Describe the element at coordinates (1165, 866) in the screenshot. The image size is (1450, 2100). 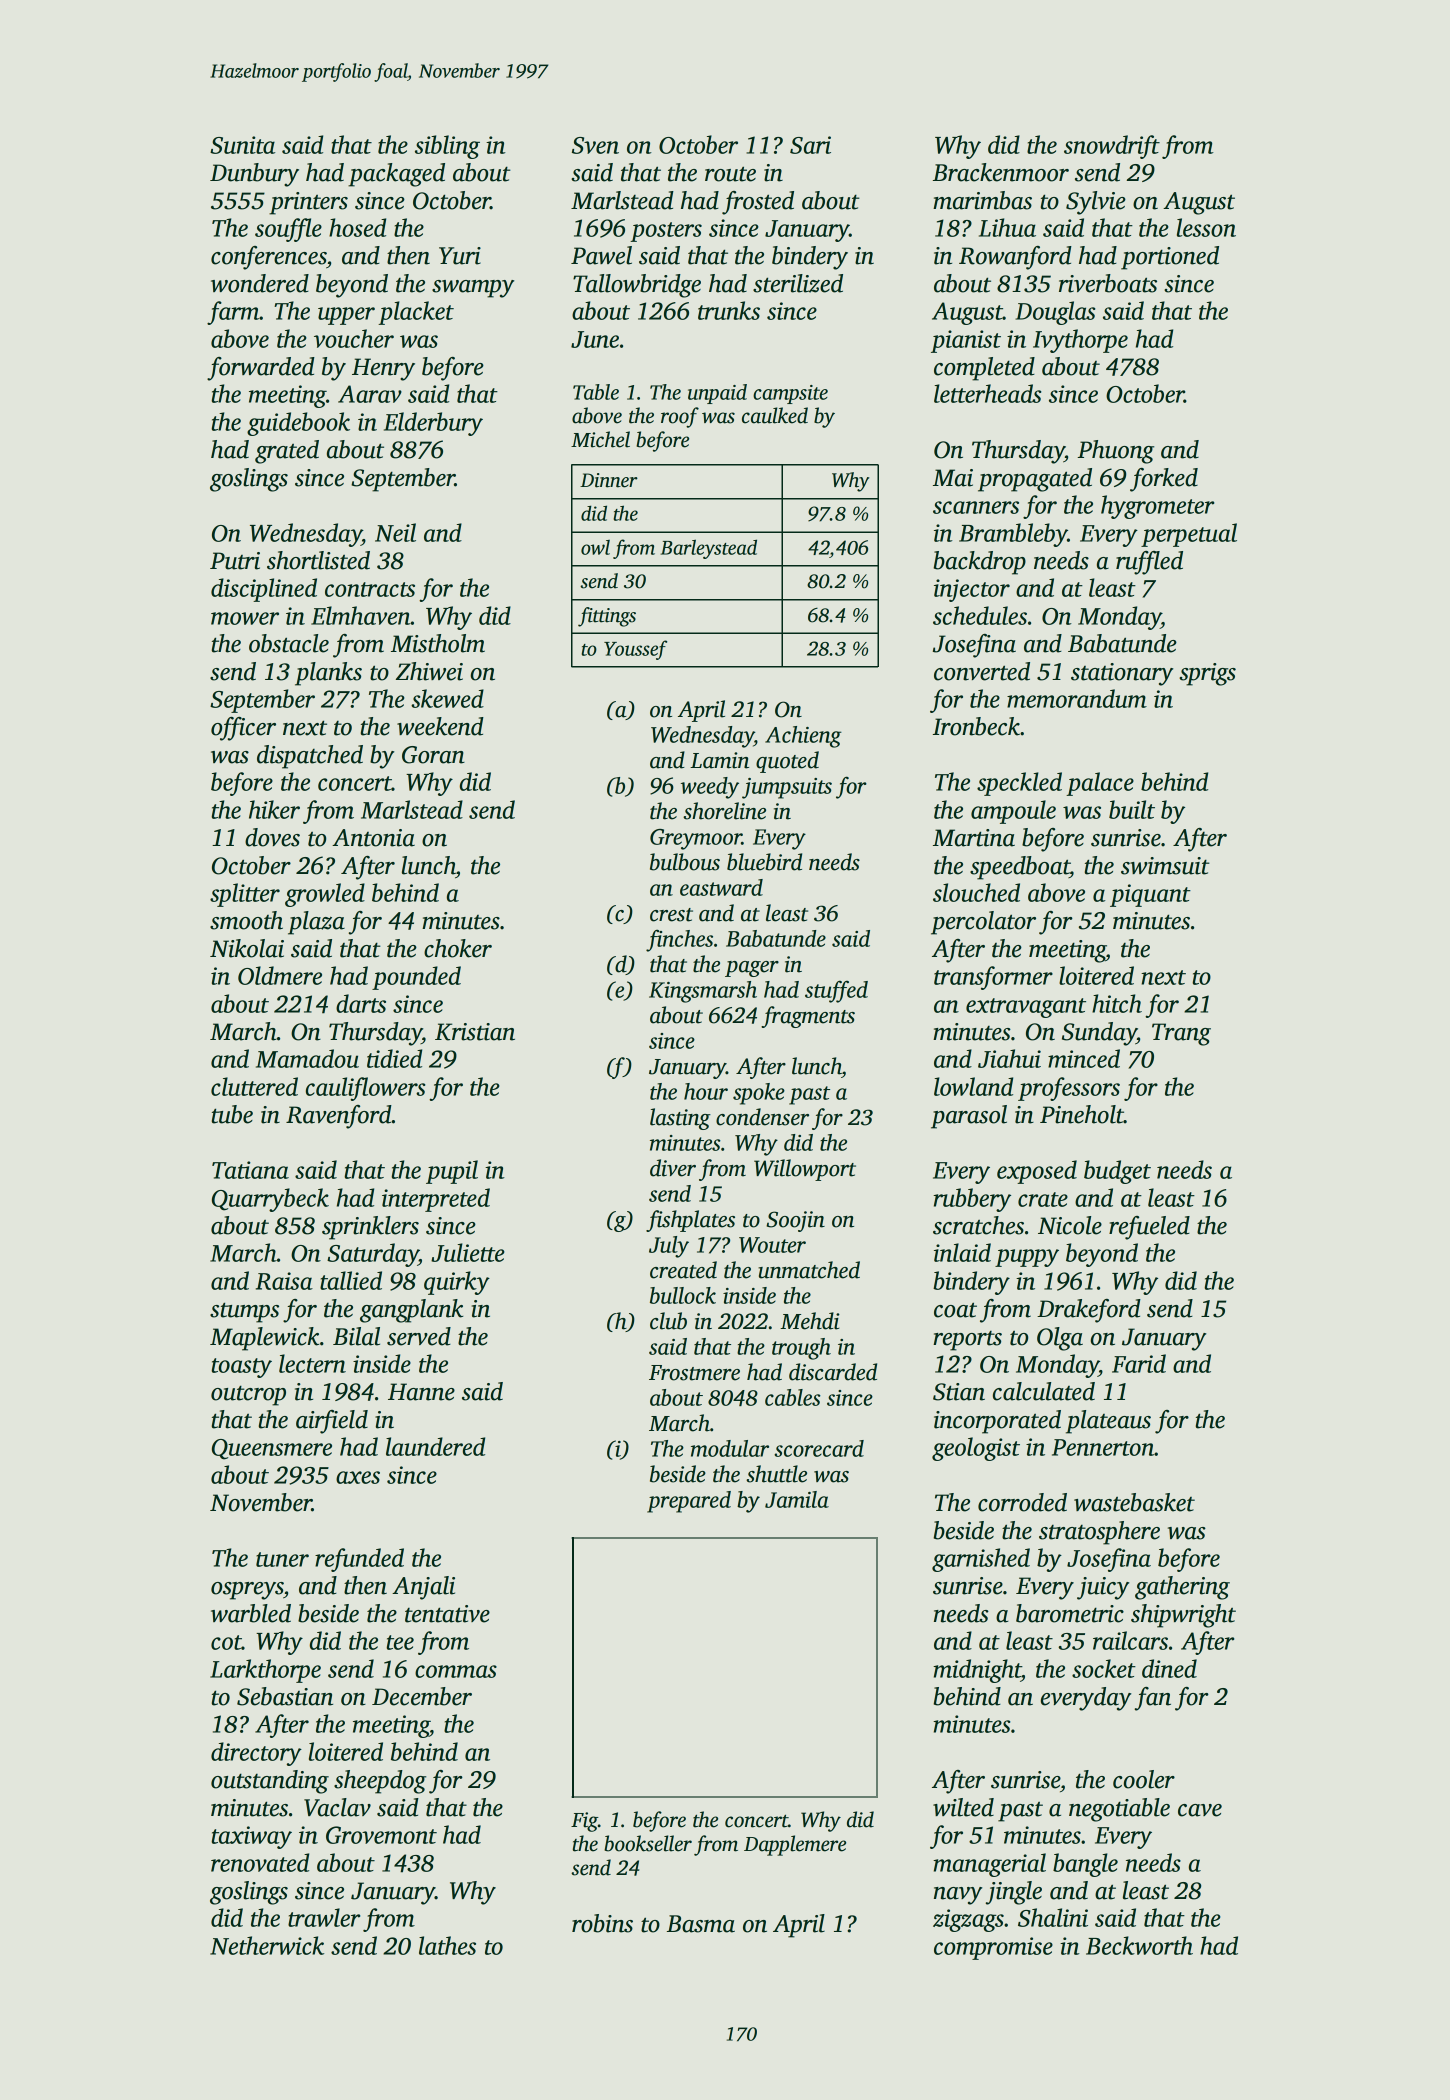
I see `swimsuit` at that location.
